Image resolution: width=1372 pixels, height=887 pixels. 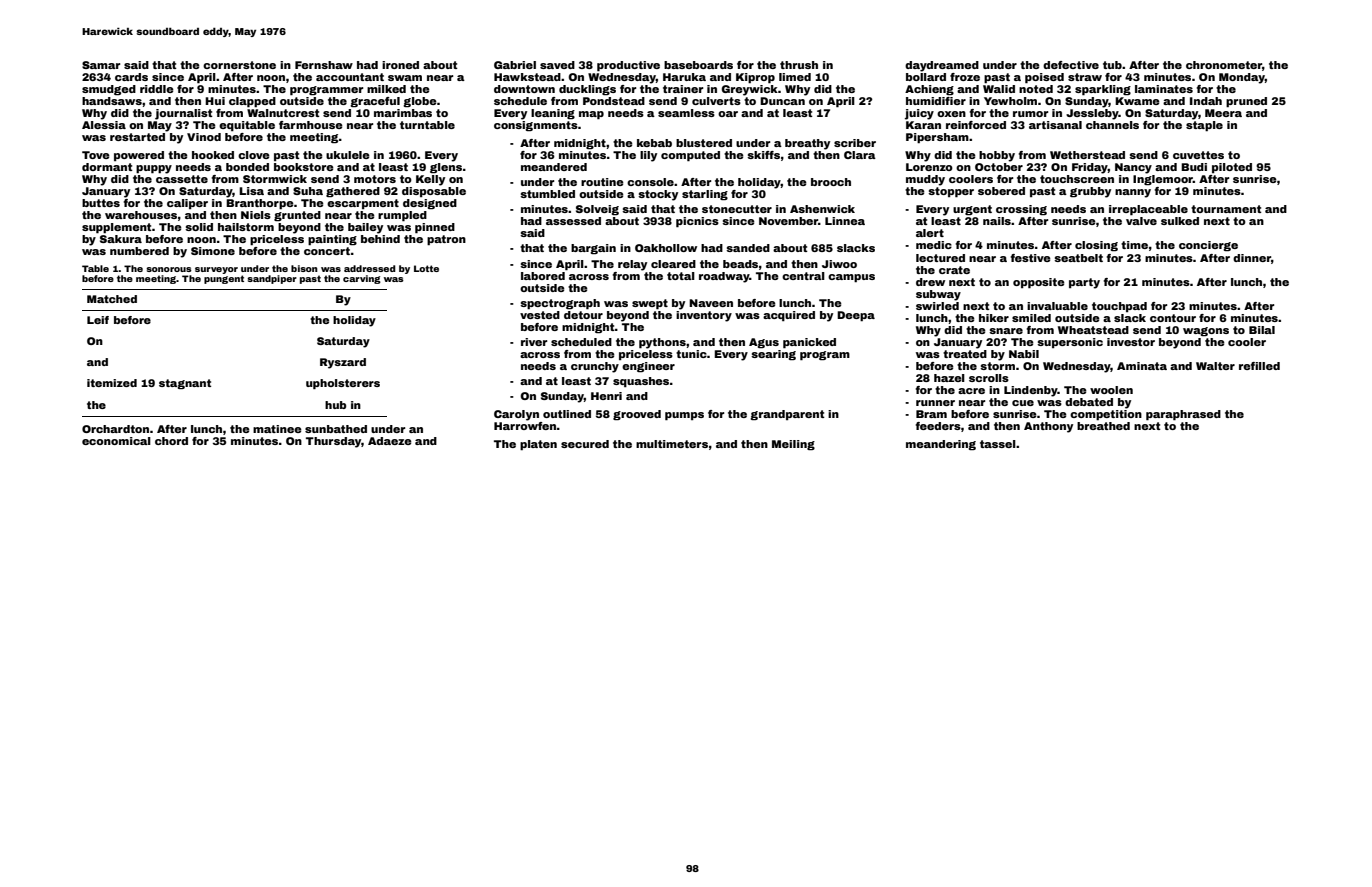 I want to click on touchpad, so click(x=1119, y=307).
